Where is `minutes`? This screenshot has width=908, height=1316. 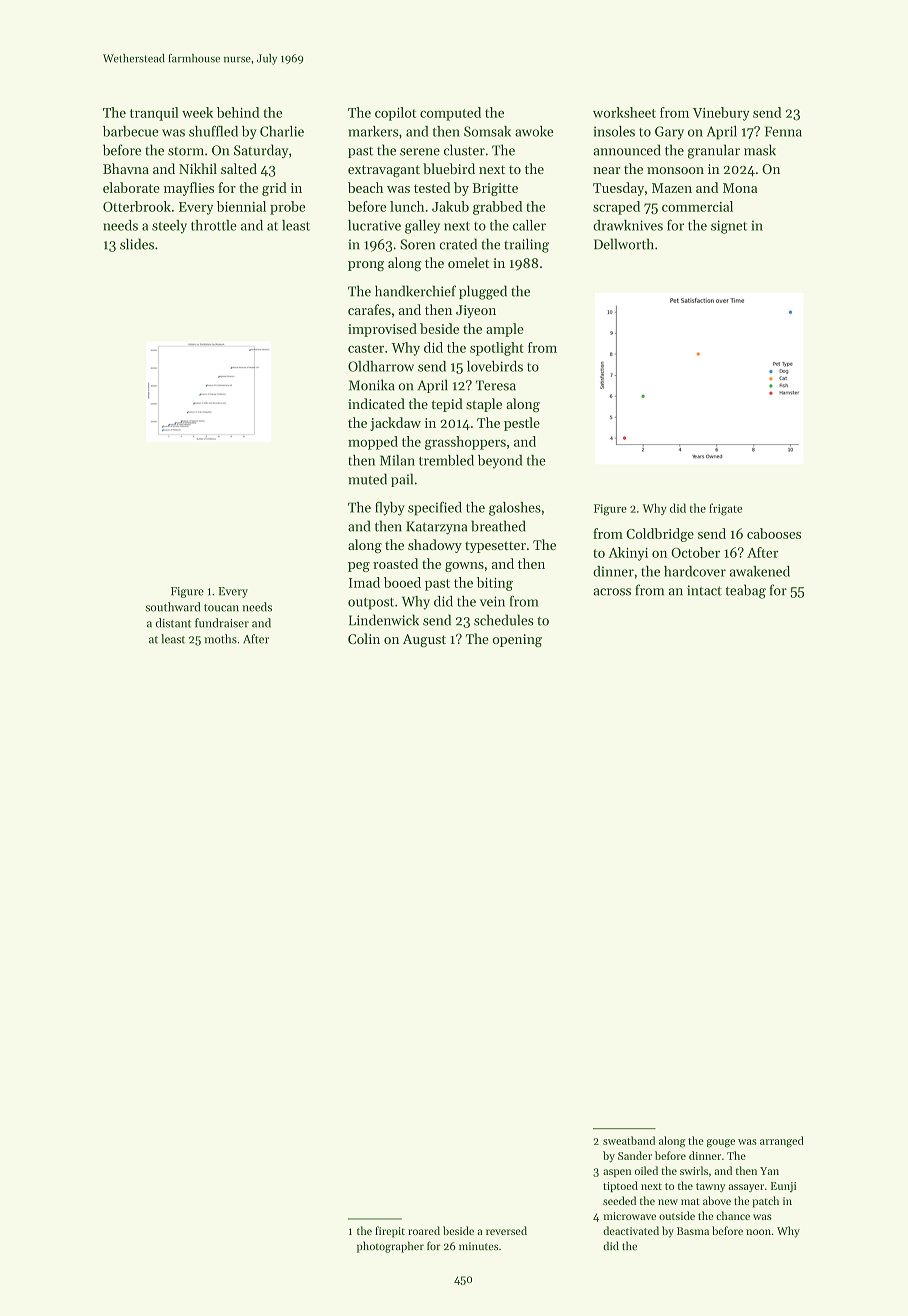 minutes is located at coordinates (478, 1246).
